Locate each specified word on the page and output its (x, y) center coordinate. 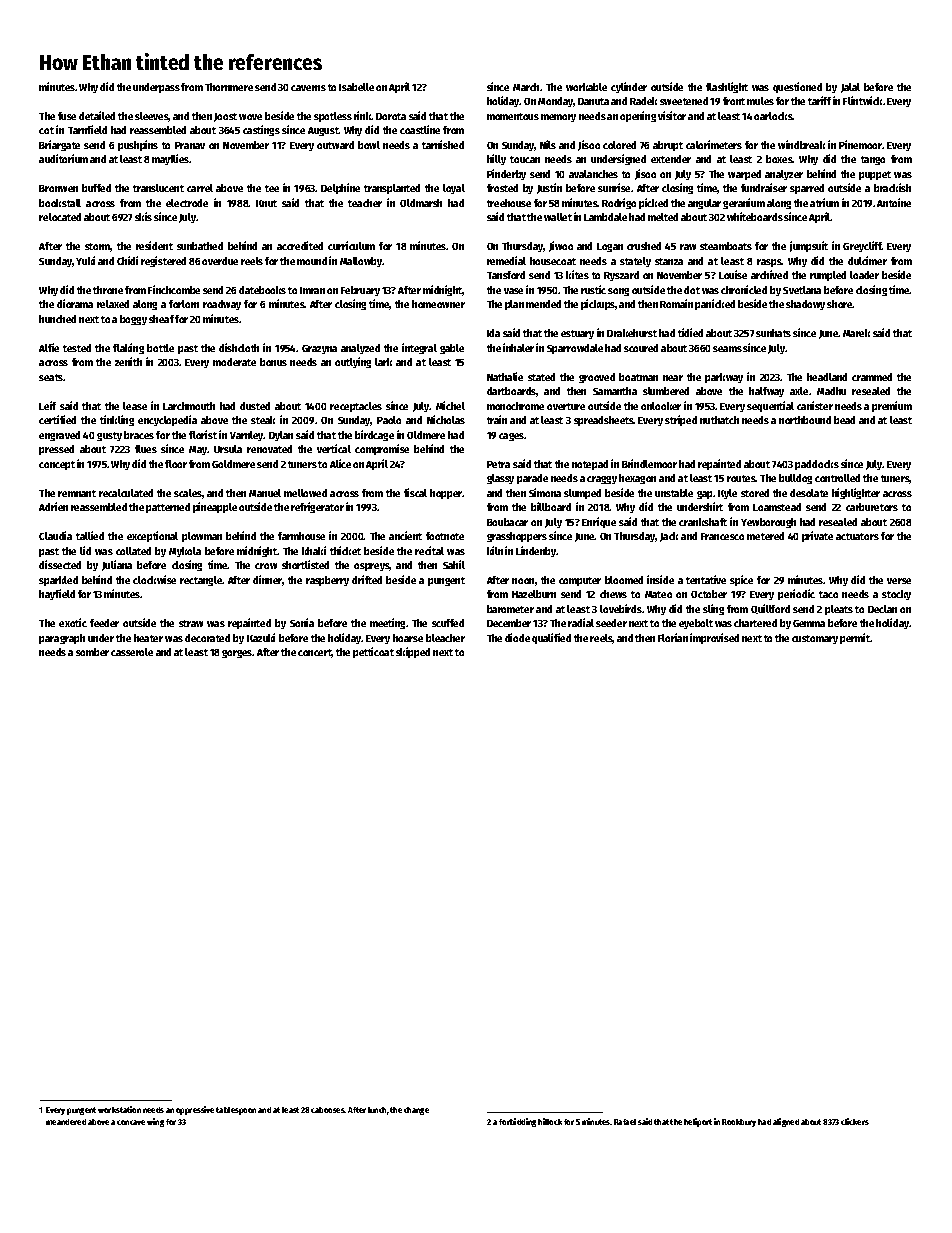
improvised (714, 638)
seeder (611, 623)
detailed (97, 115)
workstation (119, 1109)
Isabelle (356, 87)
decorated (207, 638)
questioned (797, 87)
